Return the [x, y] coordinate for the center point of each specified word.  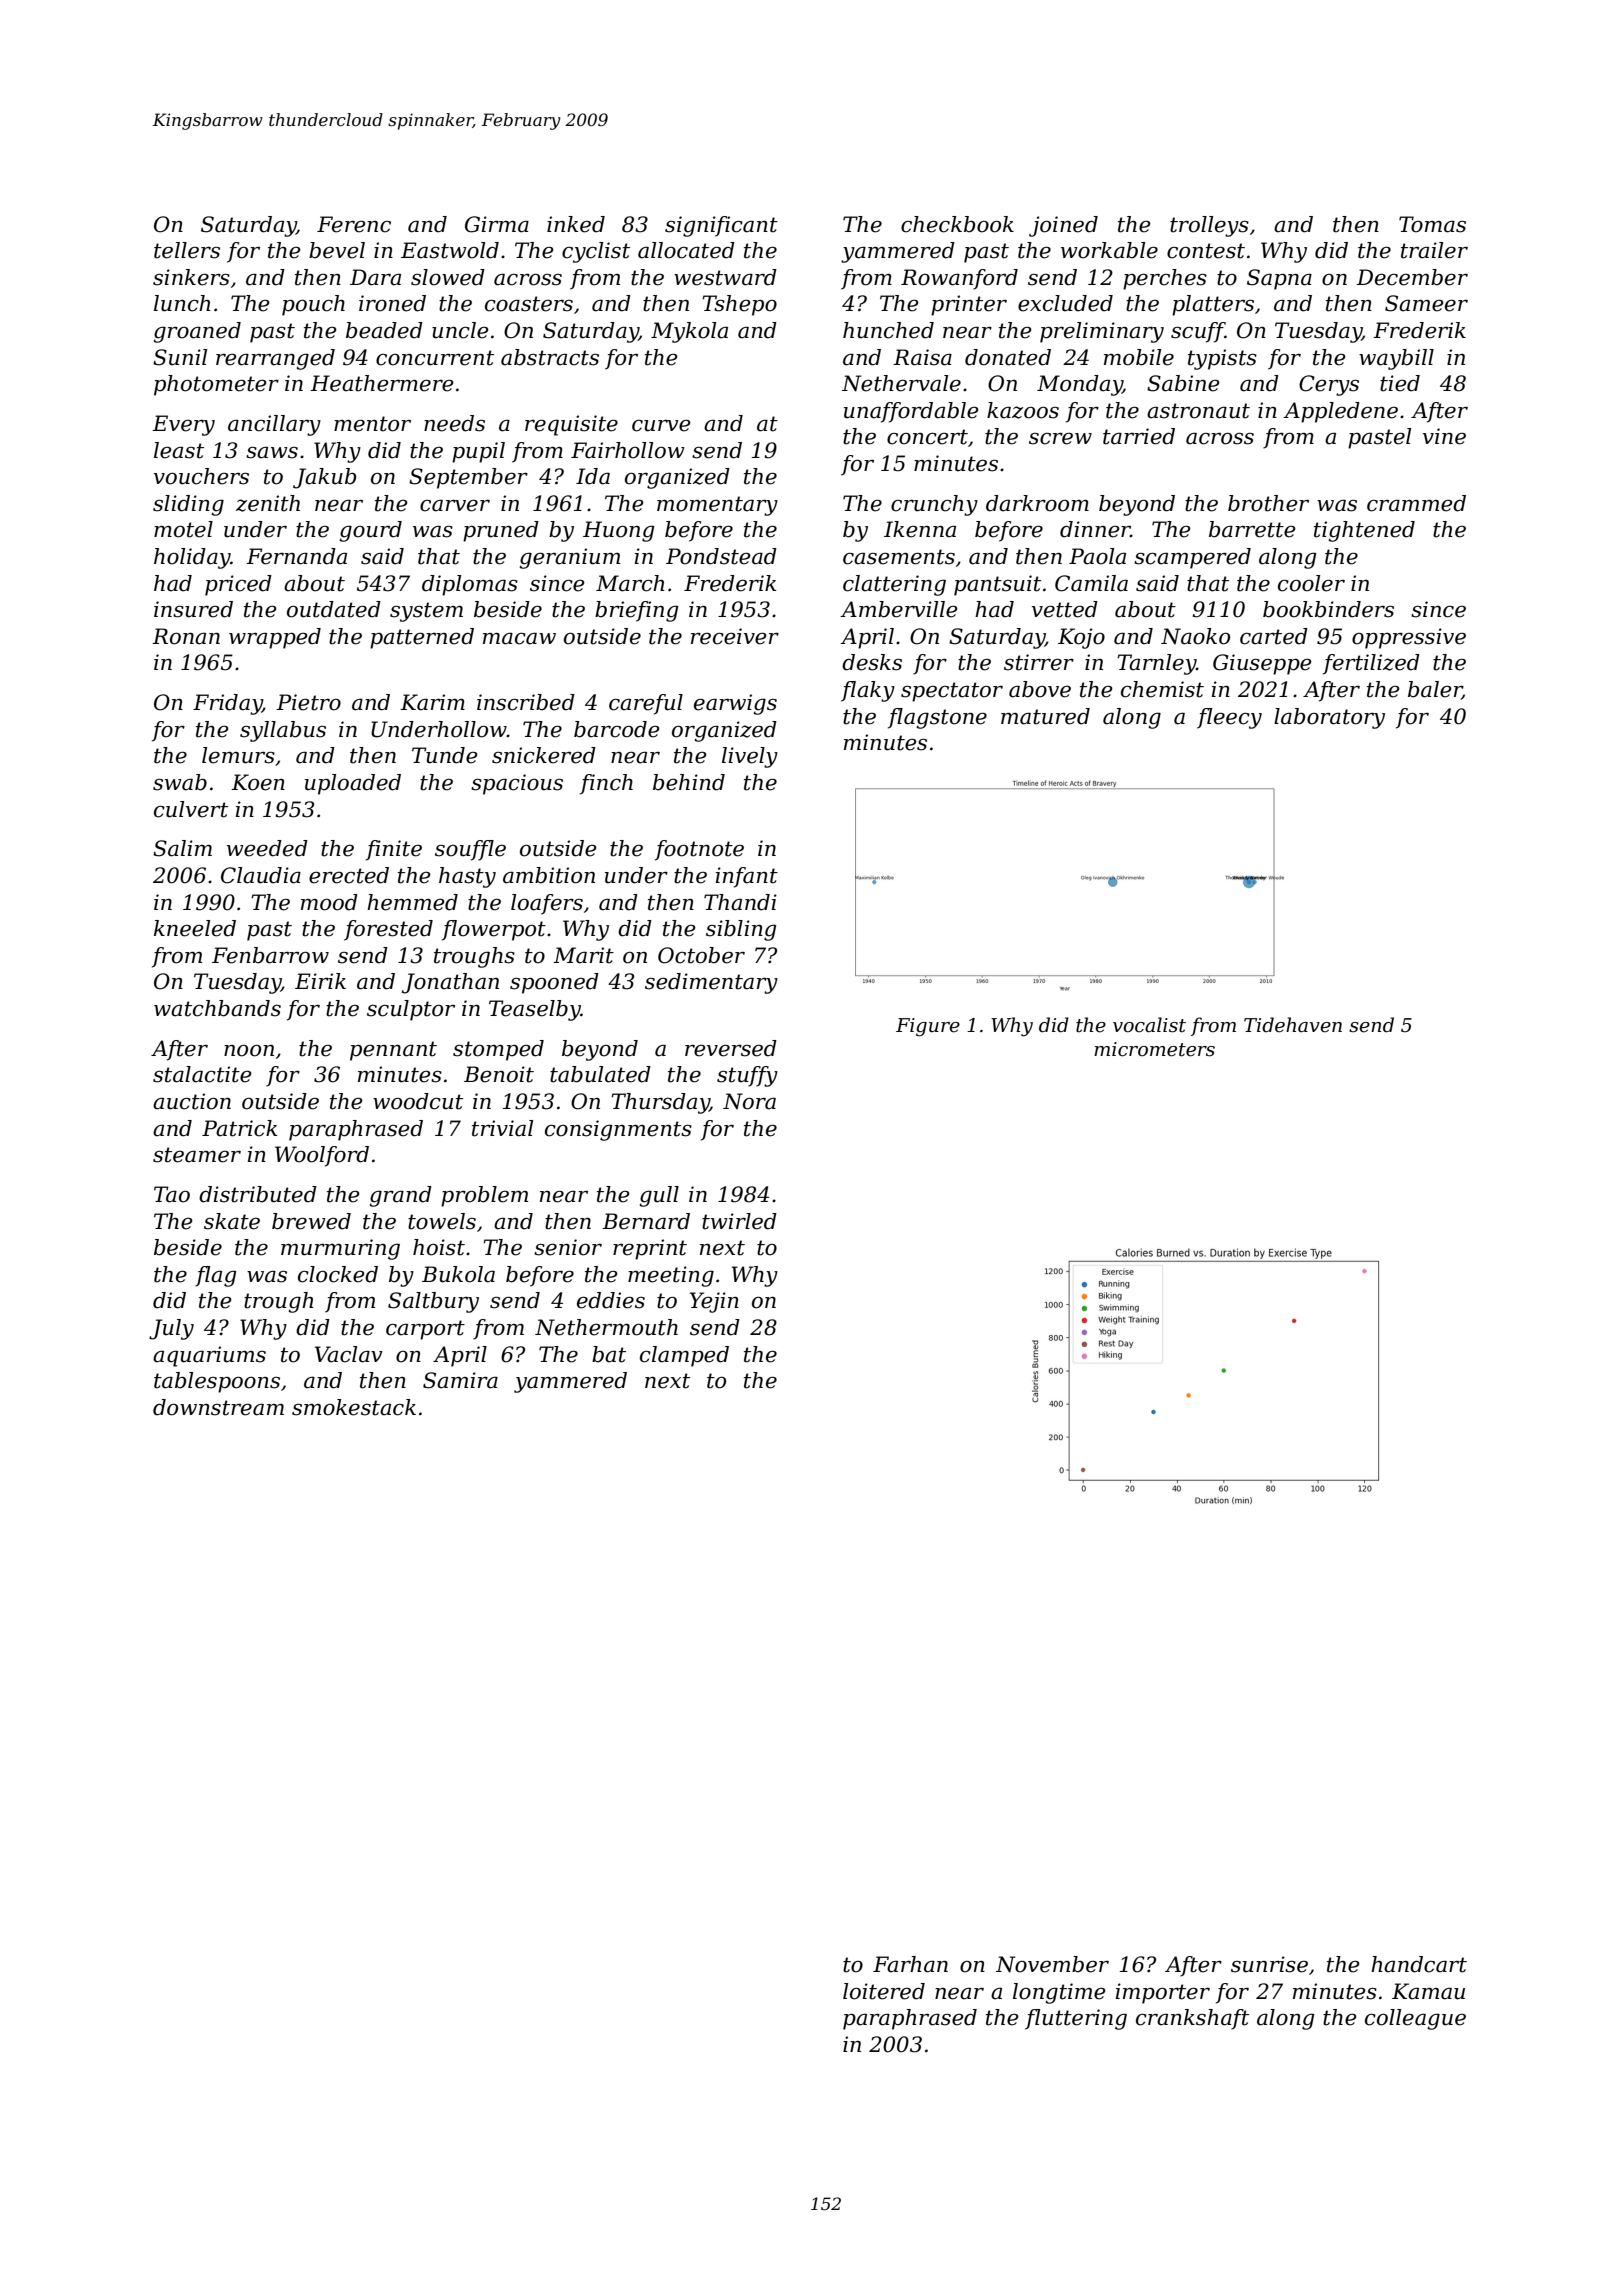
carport [425, 1330]
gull [659, 1196]
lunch [182, 303]
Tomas [1432, 224]
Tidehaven [1293, 1025]
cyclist [596, 252]
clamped [684, 1356]
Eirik [320, 981]
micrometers [1154, 1049]
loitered [884, 1991]
